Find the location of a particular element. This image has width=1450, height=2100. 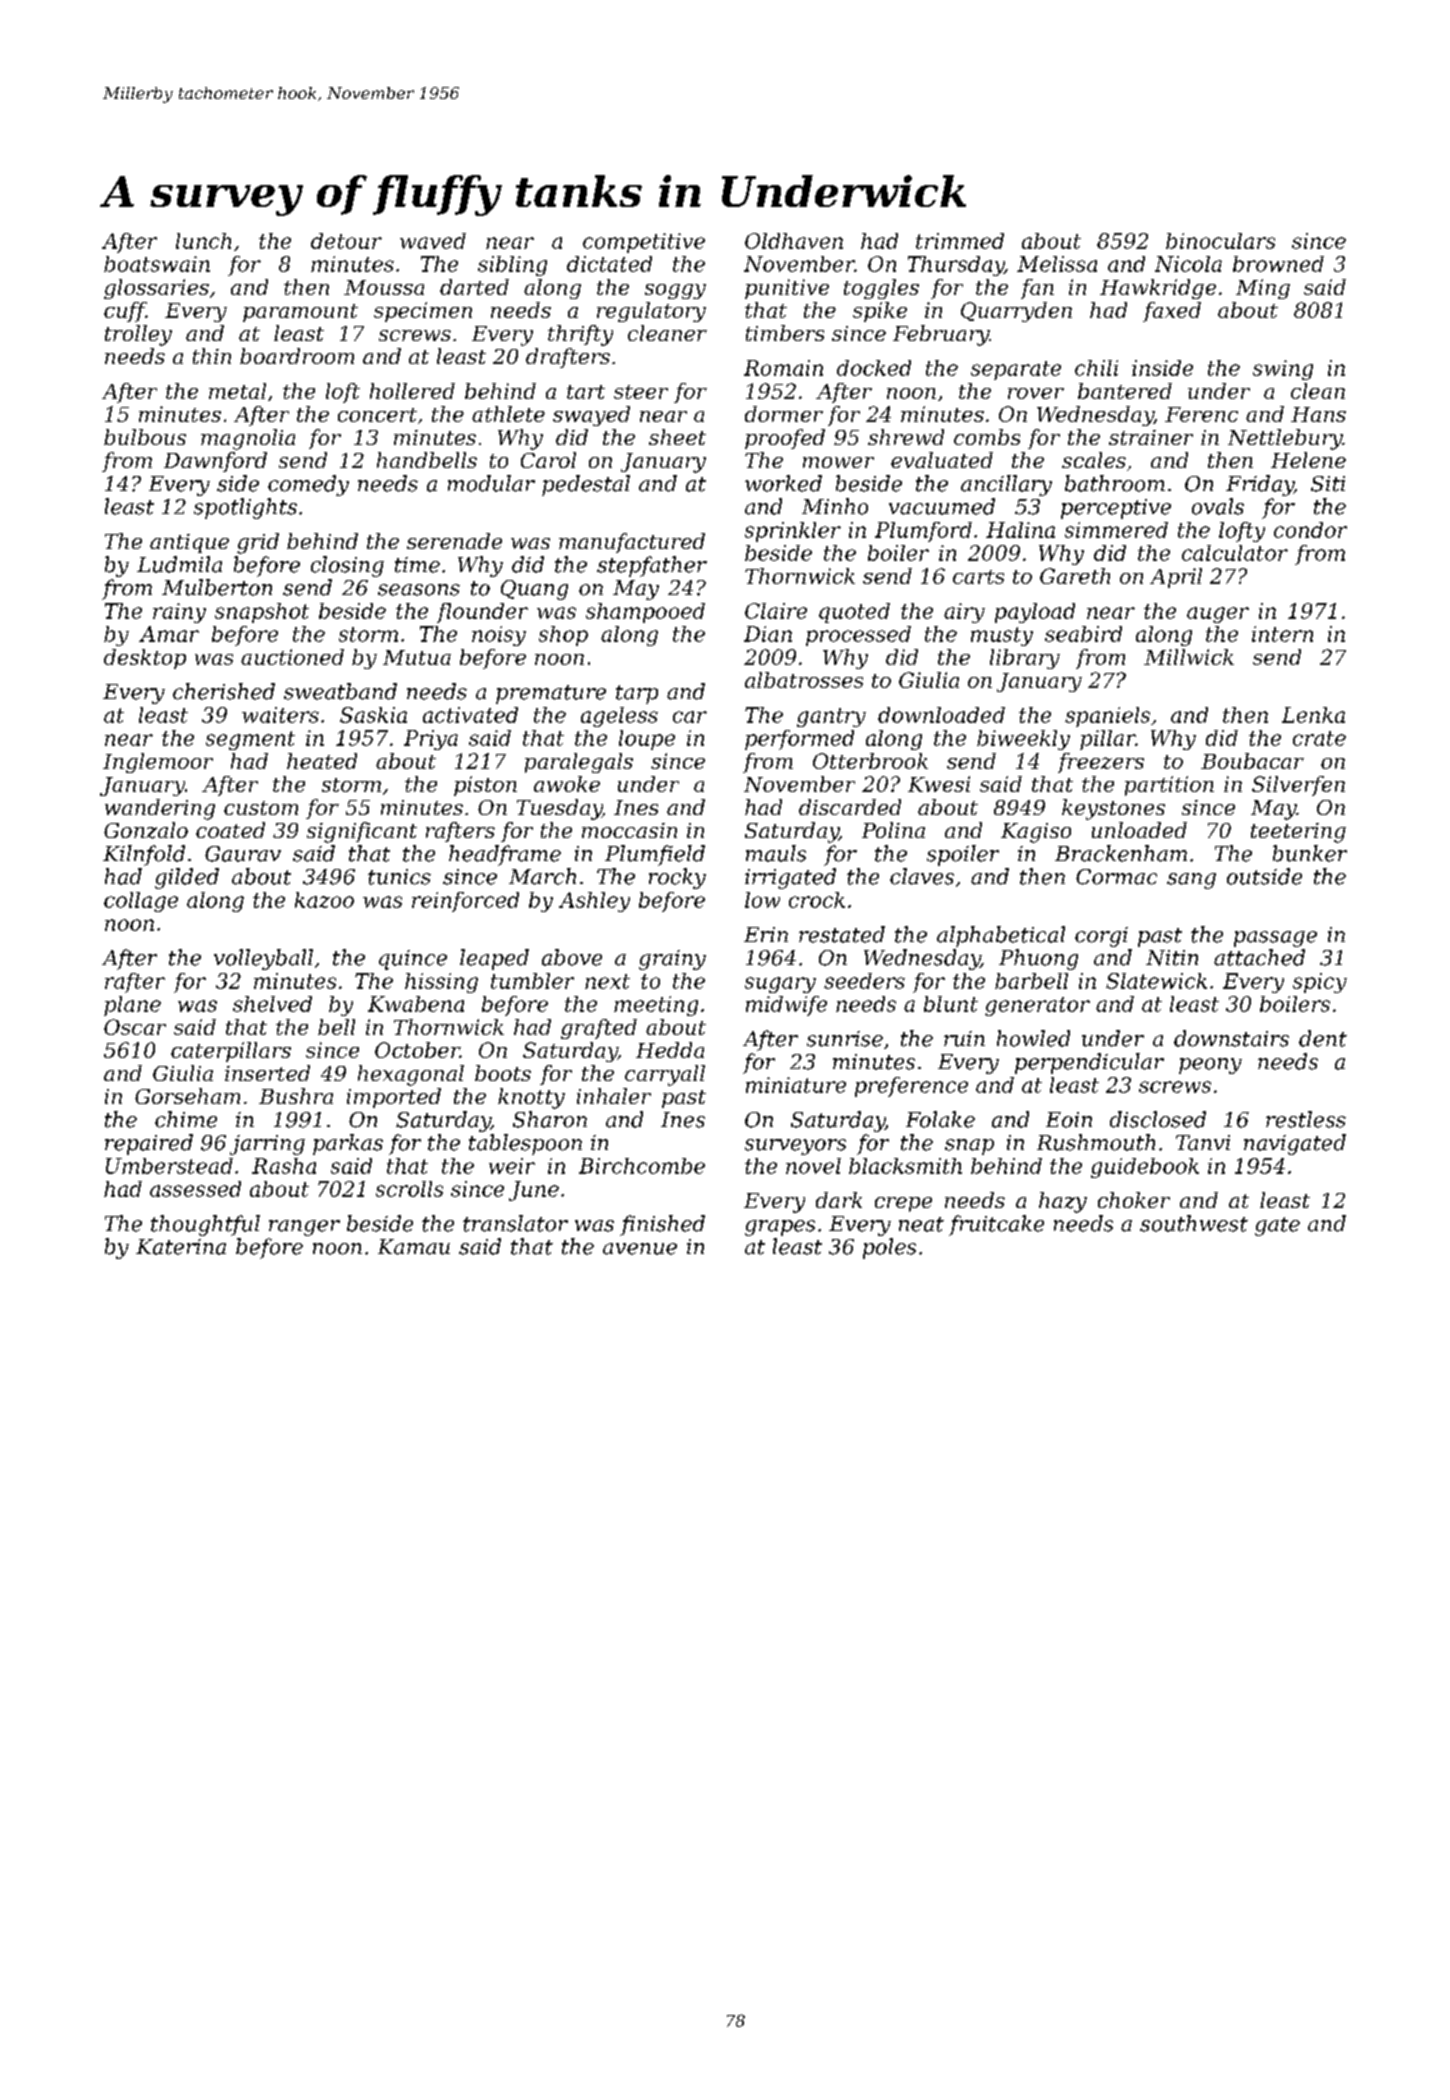

payload is located at coordinates (1035, 613).
